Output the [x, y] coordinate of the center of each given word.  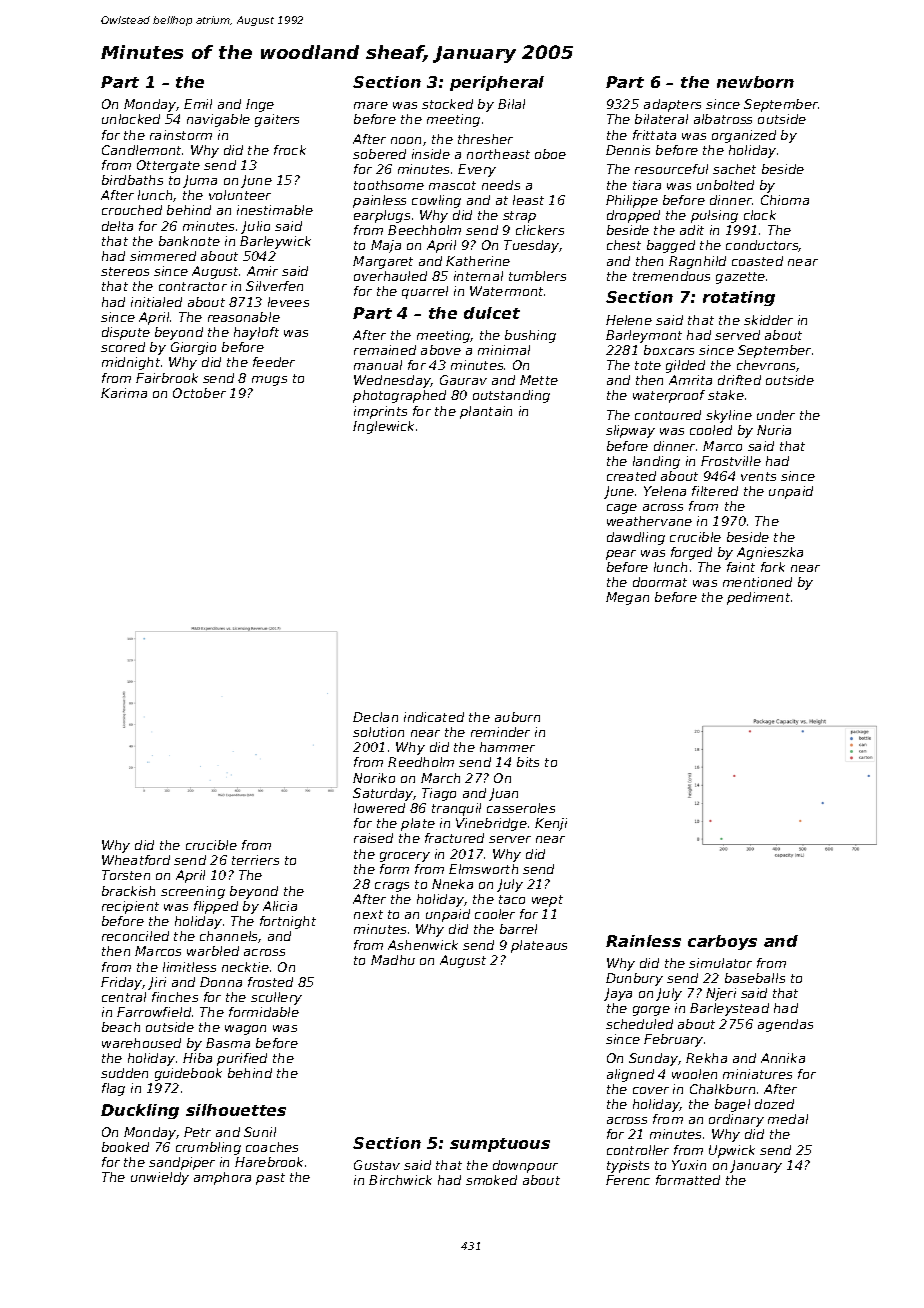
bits [528, 762]
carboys [722, 942]
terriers [255, 860]
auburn [517, 717]
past [270, 1179]
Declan [375, 717]
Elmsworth [483, 869]
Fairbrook [167, 378]
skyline [729, 416]
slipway [630, 431]
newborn [755, 82]
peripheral [497, 83]
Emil [198, 104]
